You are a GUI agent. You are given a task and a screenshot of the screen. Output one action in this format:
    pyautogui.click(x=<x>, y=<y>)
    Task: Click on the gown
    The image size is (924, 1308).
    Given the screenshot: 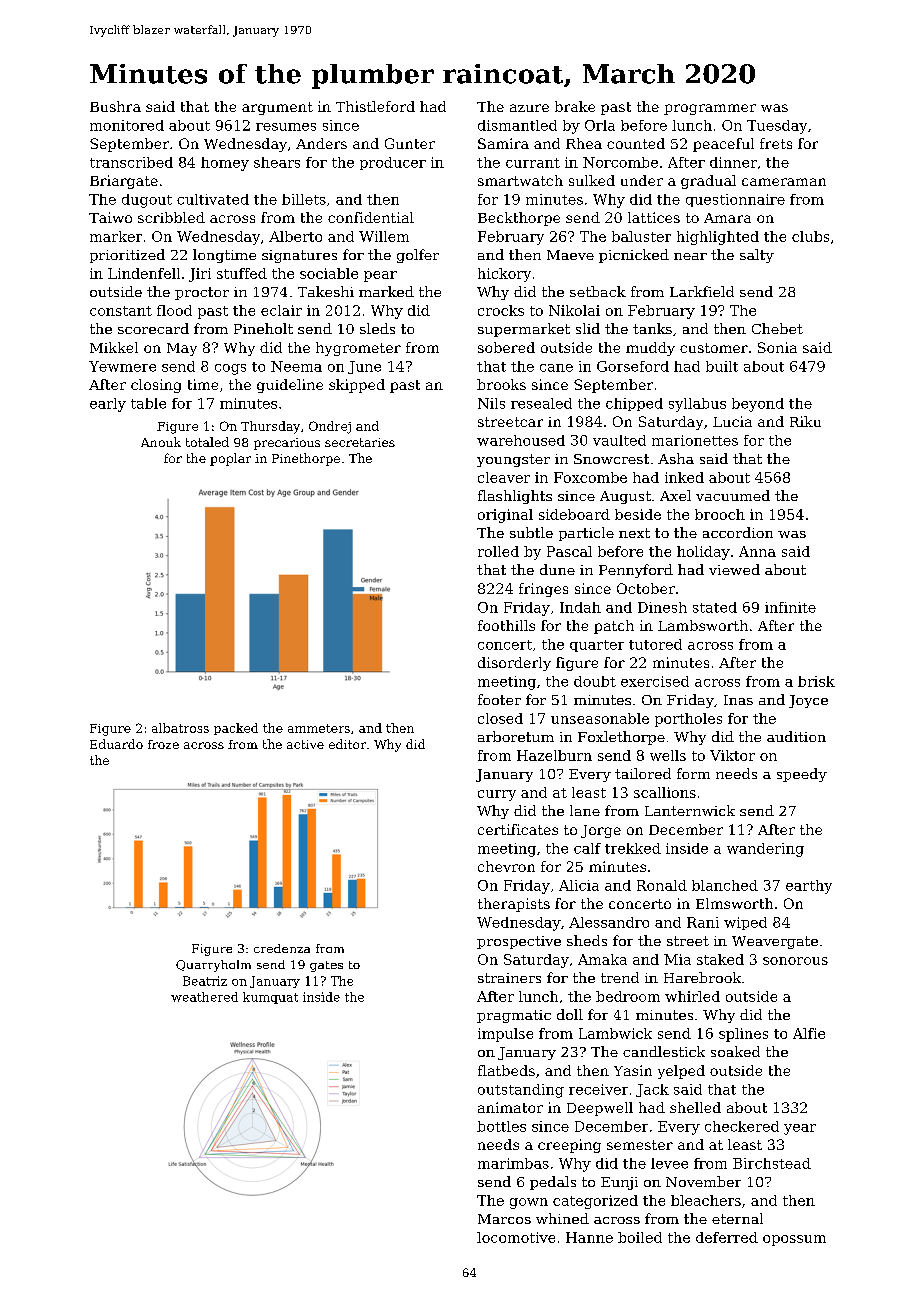 What is the action you would take?
    pyautogui.click(x=529, y=1203)
